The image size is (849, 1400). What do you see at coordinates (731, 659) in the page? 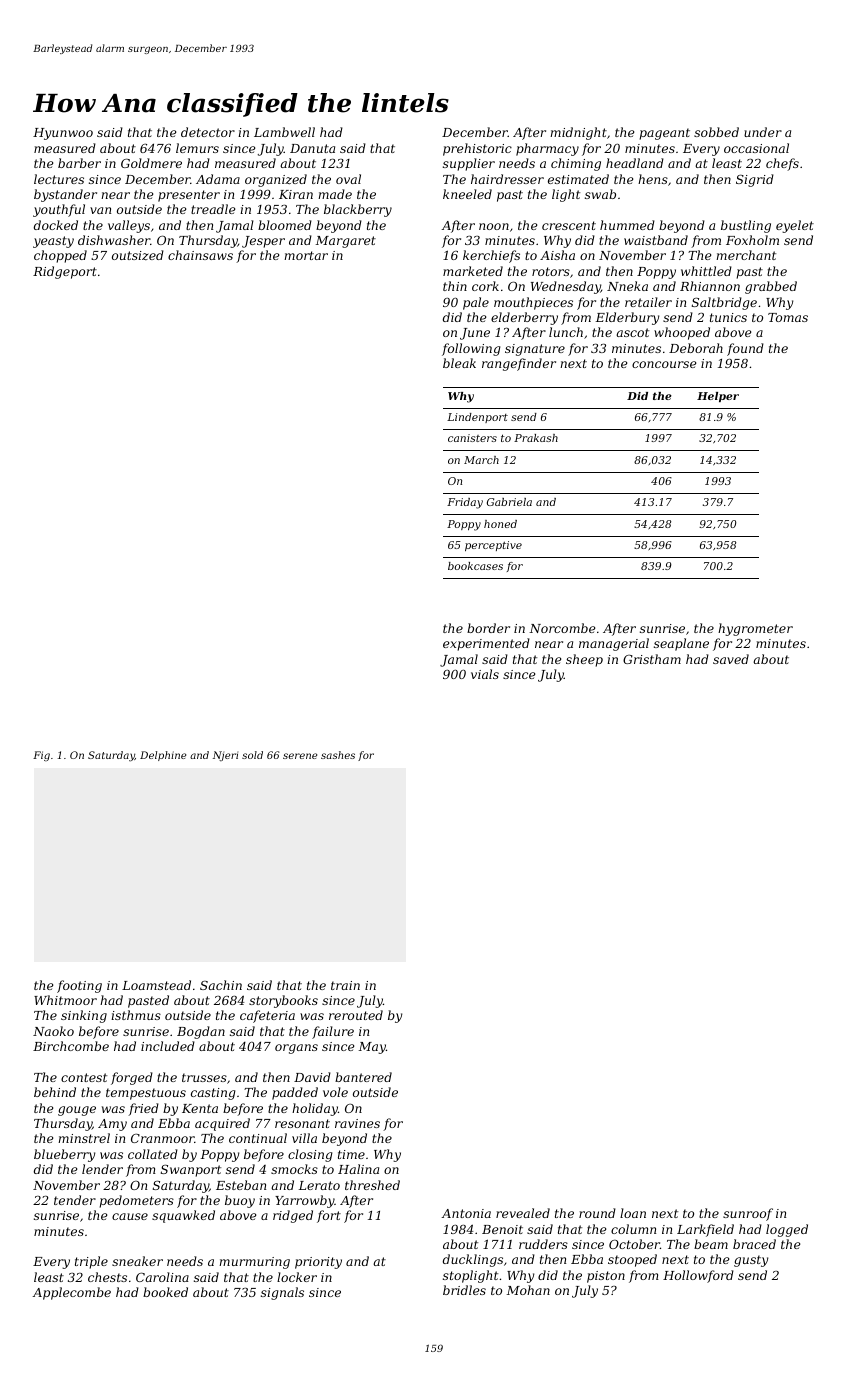
I see `saved` at bounding box center [731, 659].
